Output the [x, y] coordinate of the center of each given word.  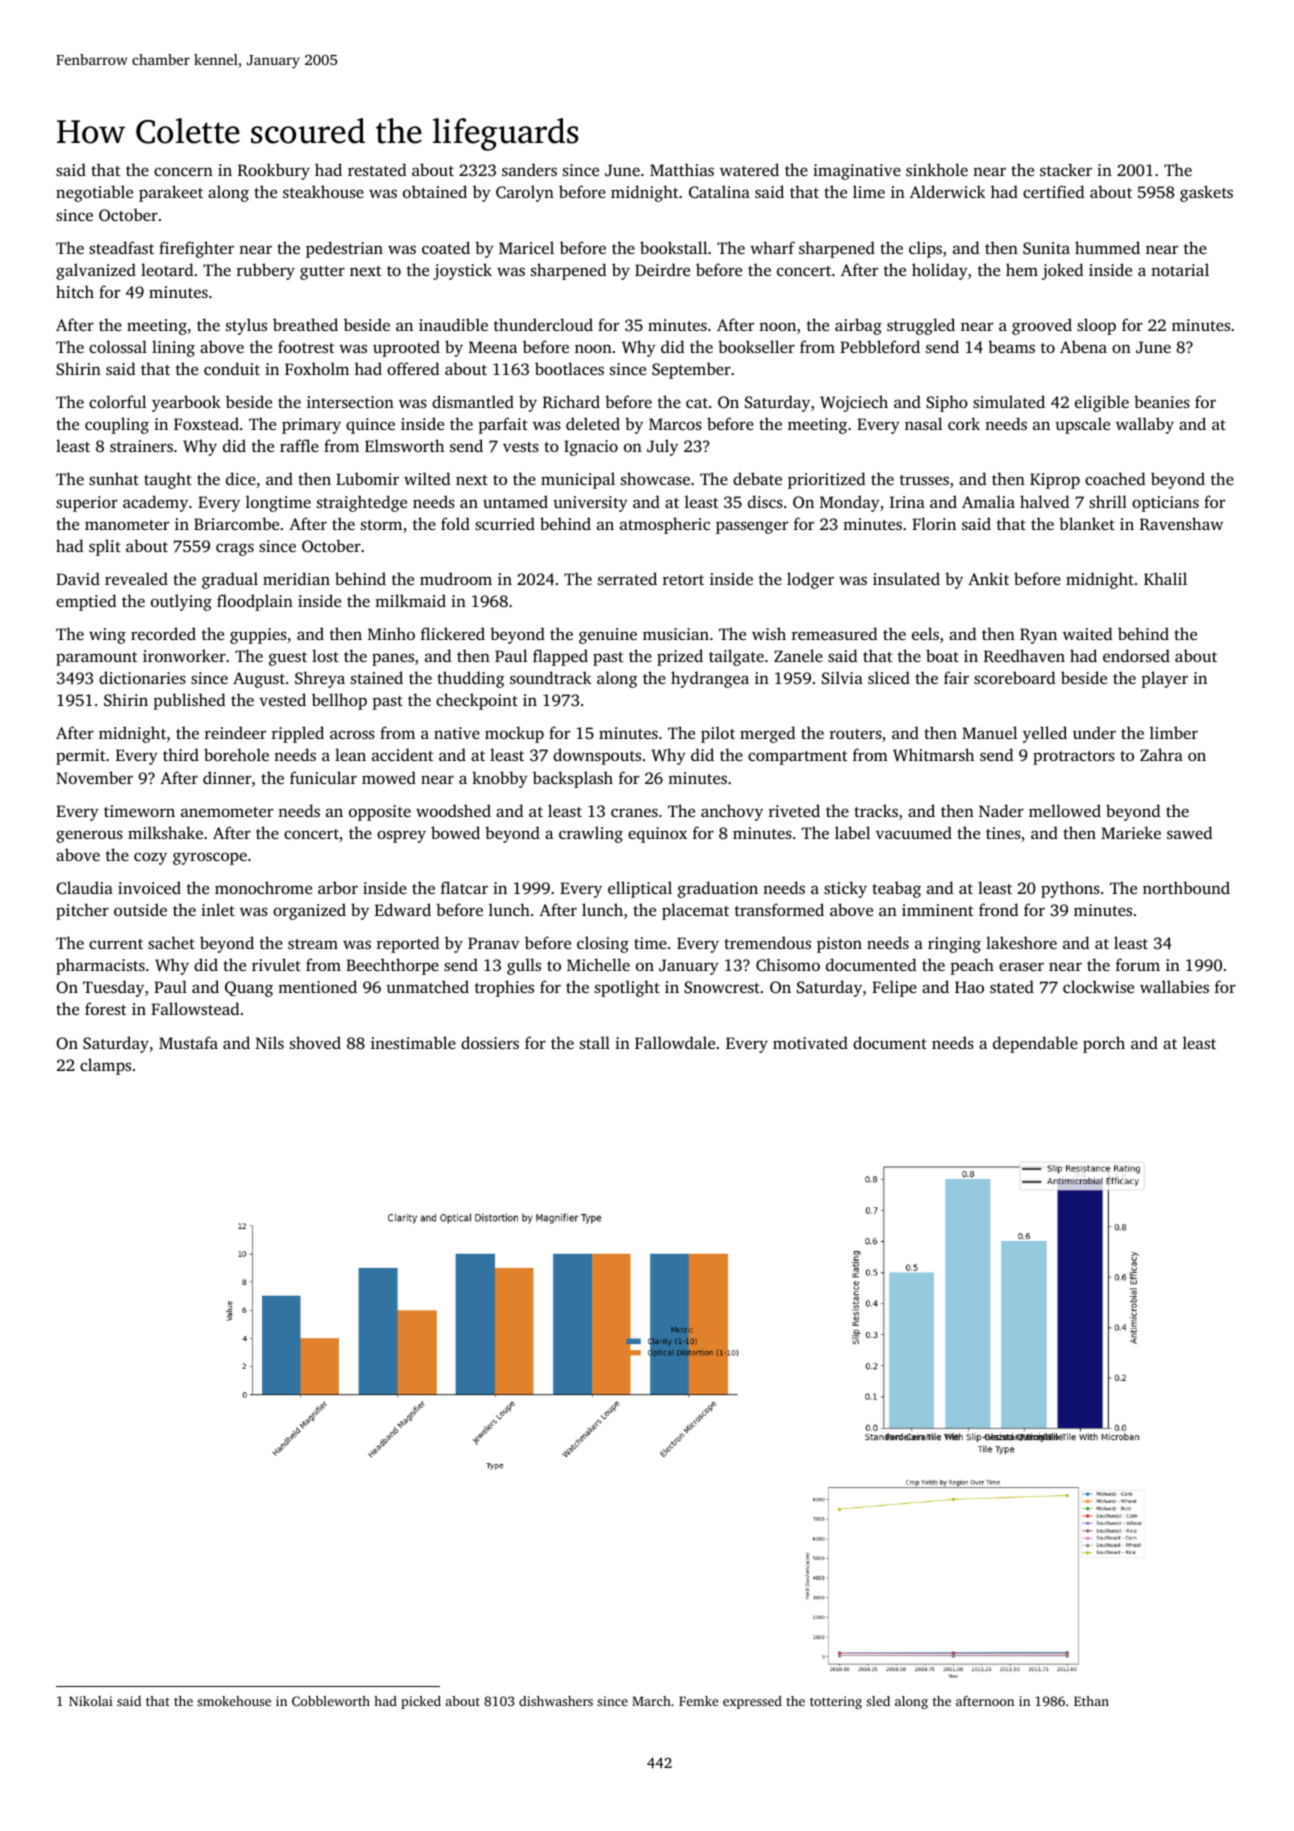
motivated [810, 1042]
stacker [1066, 169]
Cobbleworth [331, 1701]
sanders [529, 169]
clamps [105, 1066]
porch [1104, 1044]
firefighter [196, 249]
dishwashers [556, 1701]
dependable [1035, 1044]
